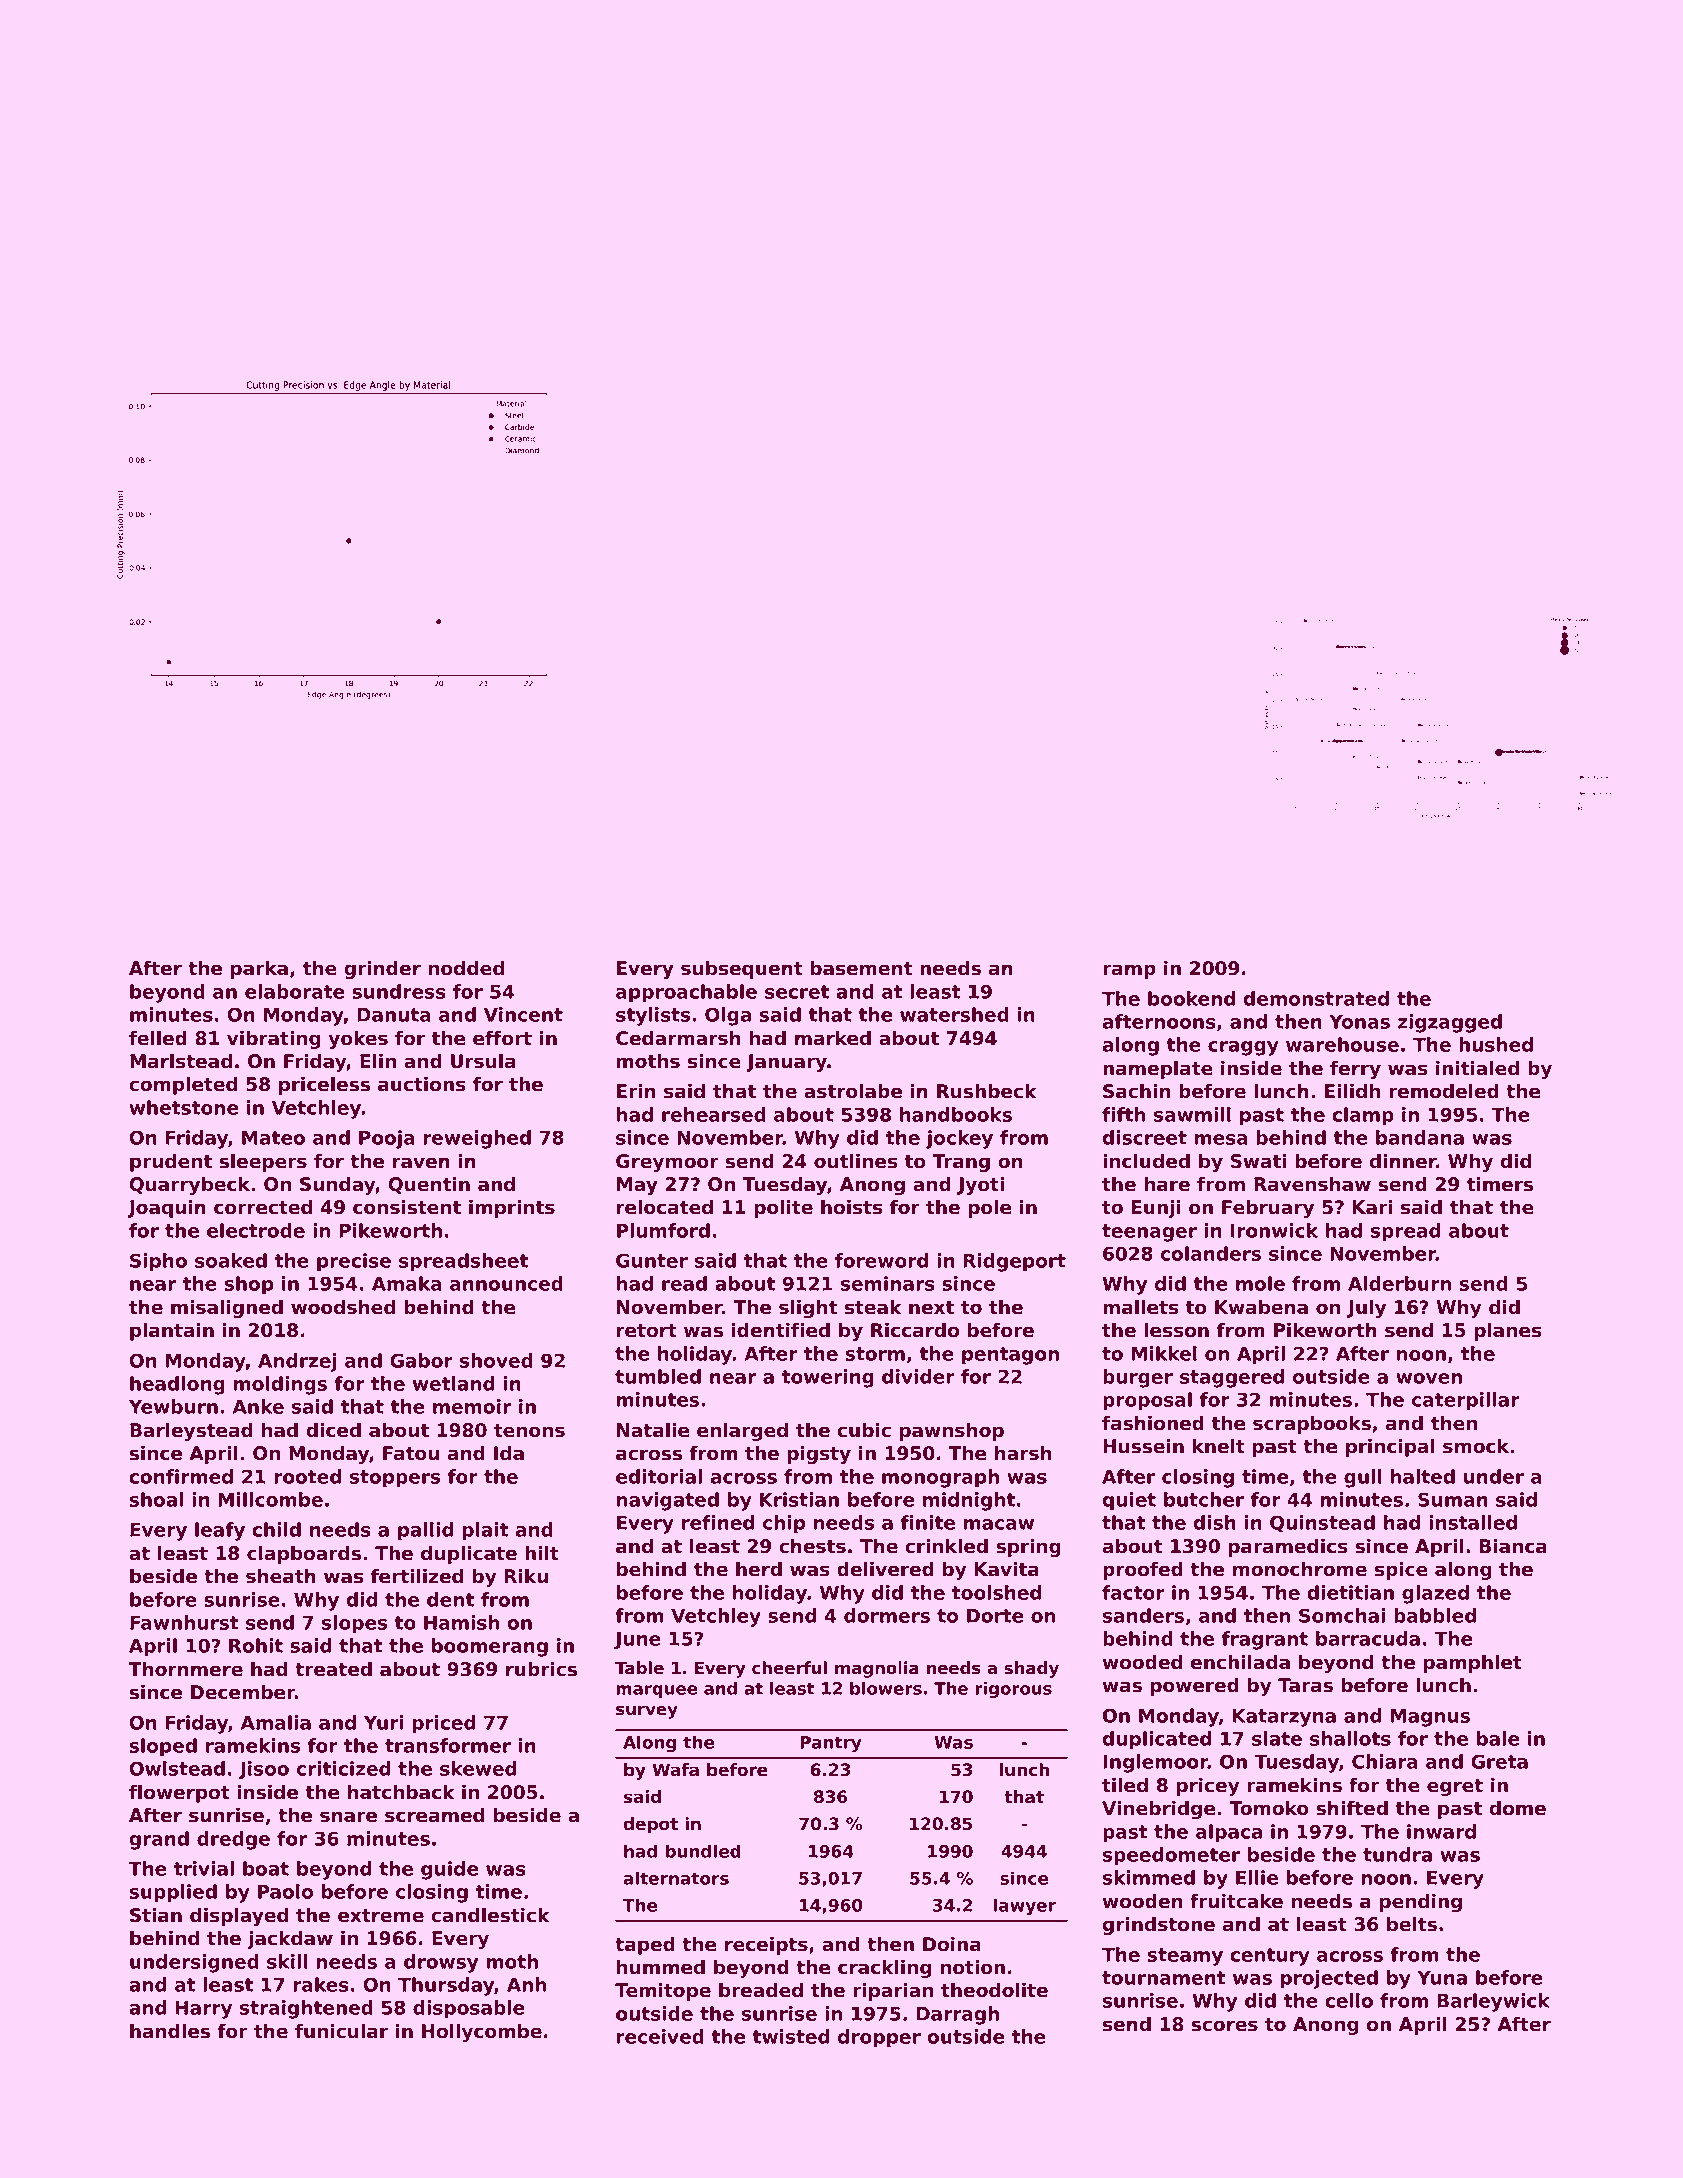 The image size is (1683, 2178). Describe the element at coordinates (490, 1647) in the screenshot. I see `boomerang` at that location.
